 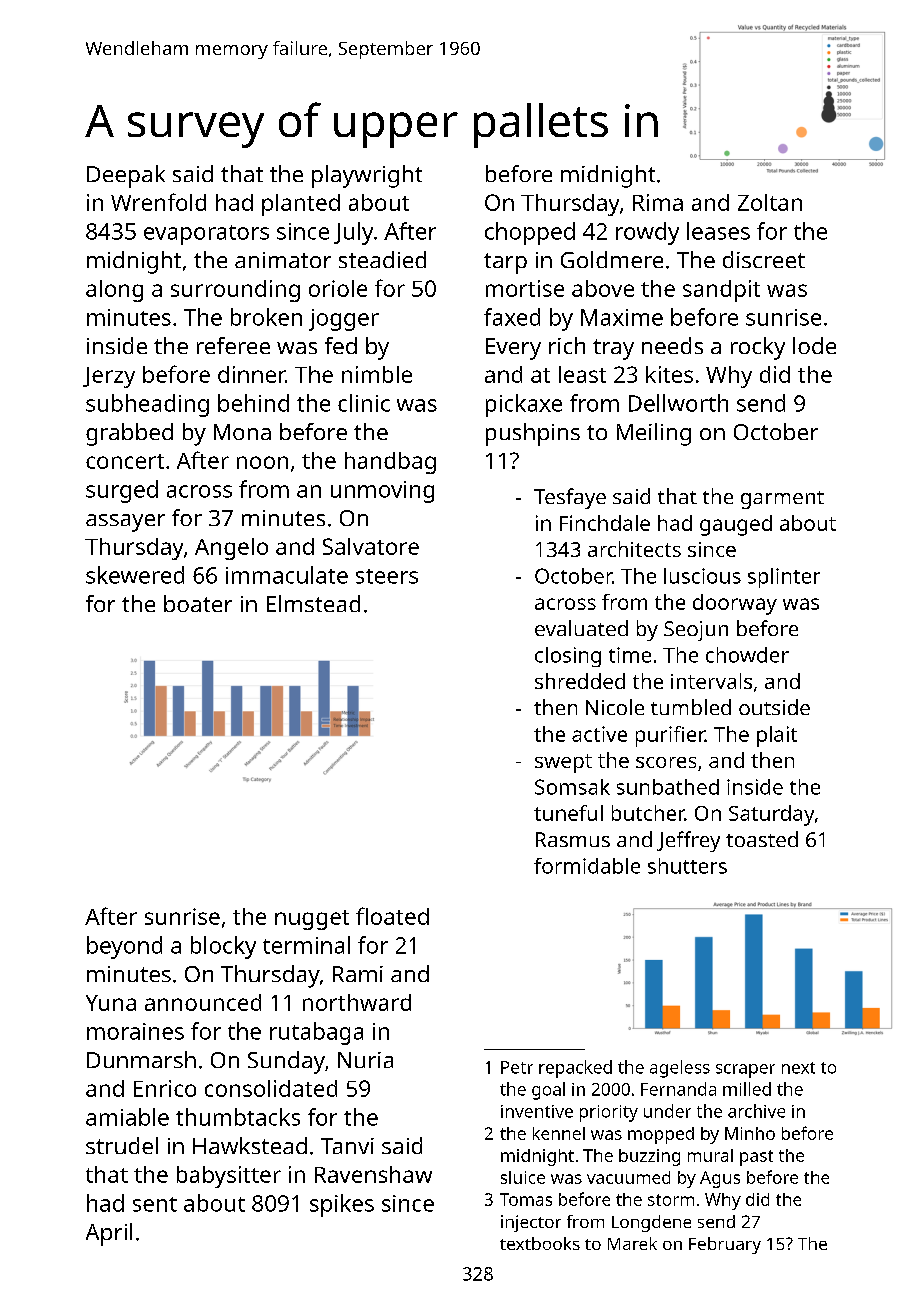 What do you see at coordinates (158, 202) in the page?
I see `Wrenfold` at bounding box center [158, 202].
